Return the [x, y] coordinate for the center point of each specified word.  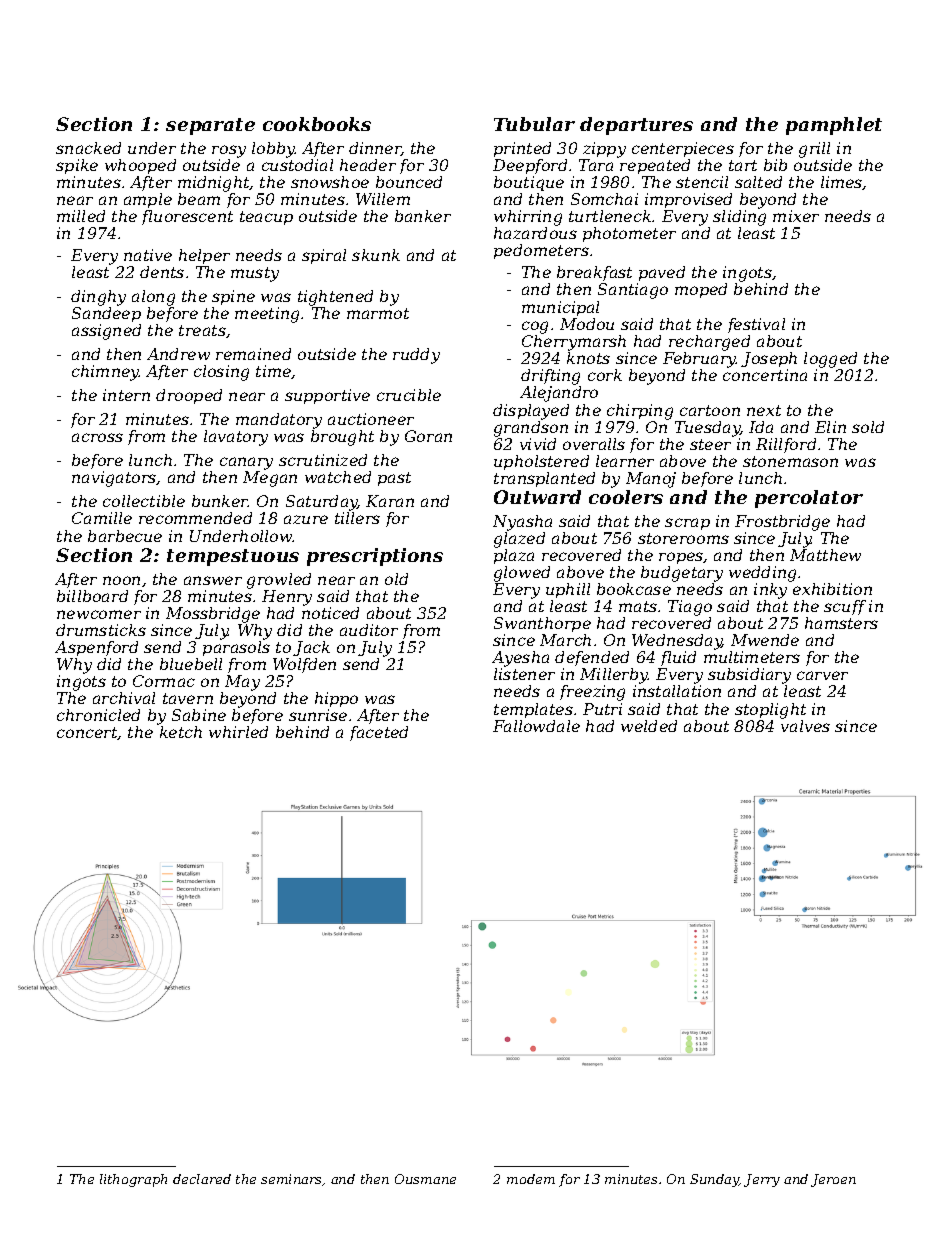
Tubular [534, 124]
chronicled [98, 715]
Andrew [178, 354]
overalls [594, 444]
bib [775, 165]
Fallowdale [536, 726]
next [764, 410]
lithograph [133, 1180]
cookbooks [317, 124]
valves [805, 726]
